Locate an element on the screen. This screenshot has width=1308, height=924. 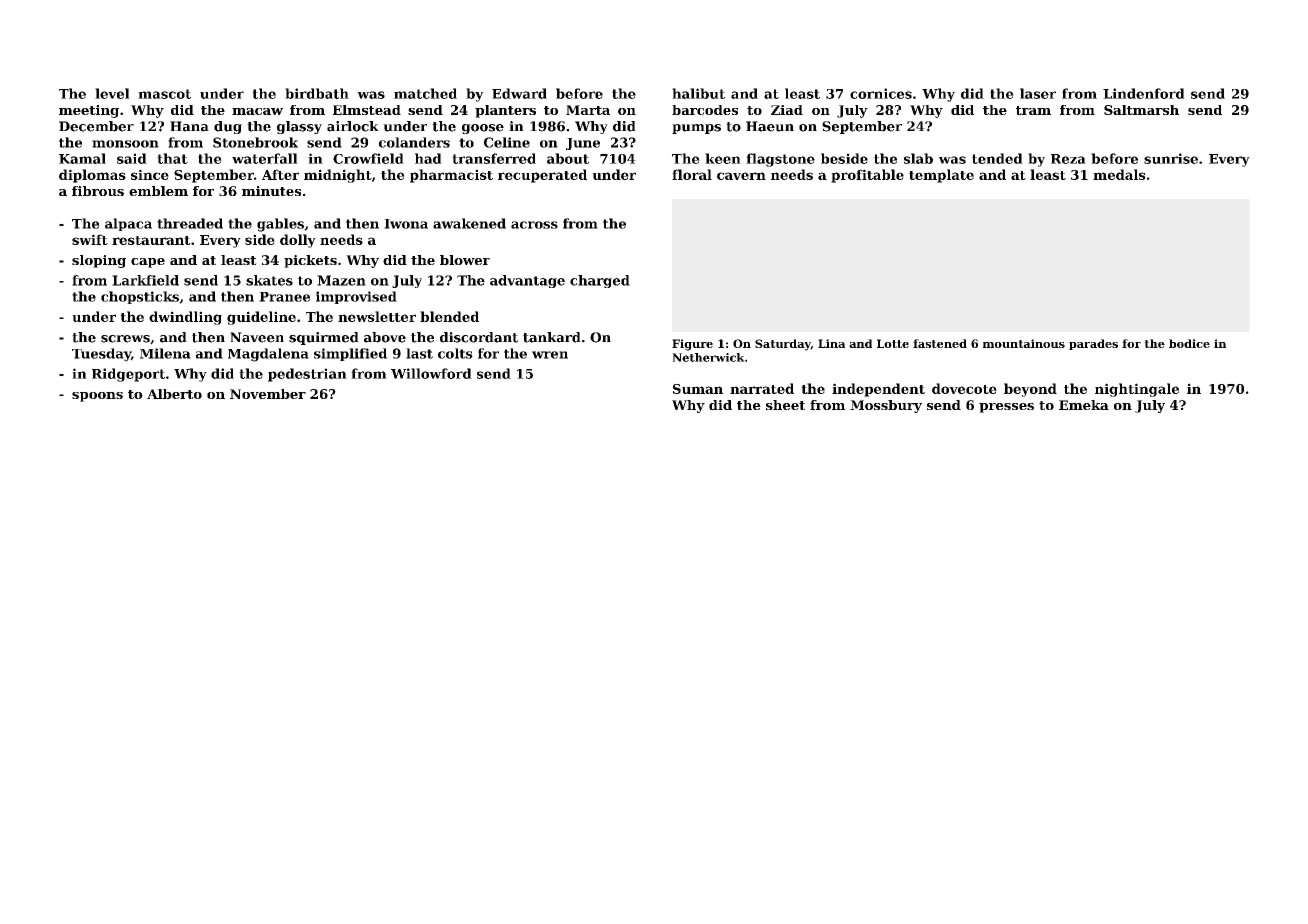
template is located at coordinates (941, 176).
